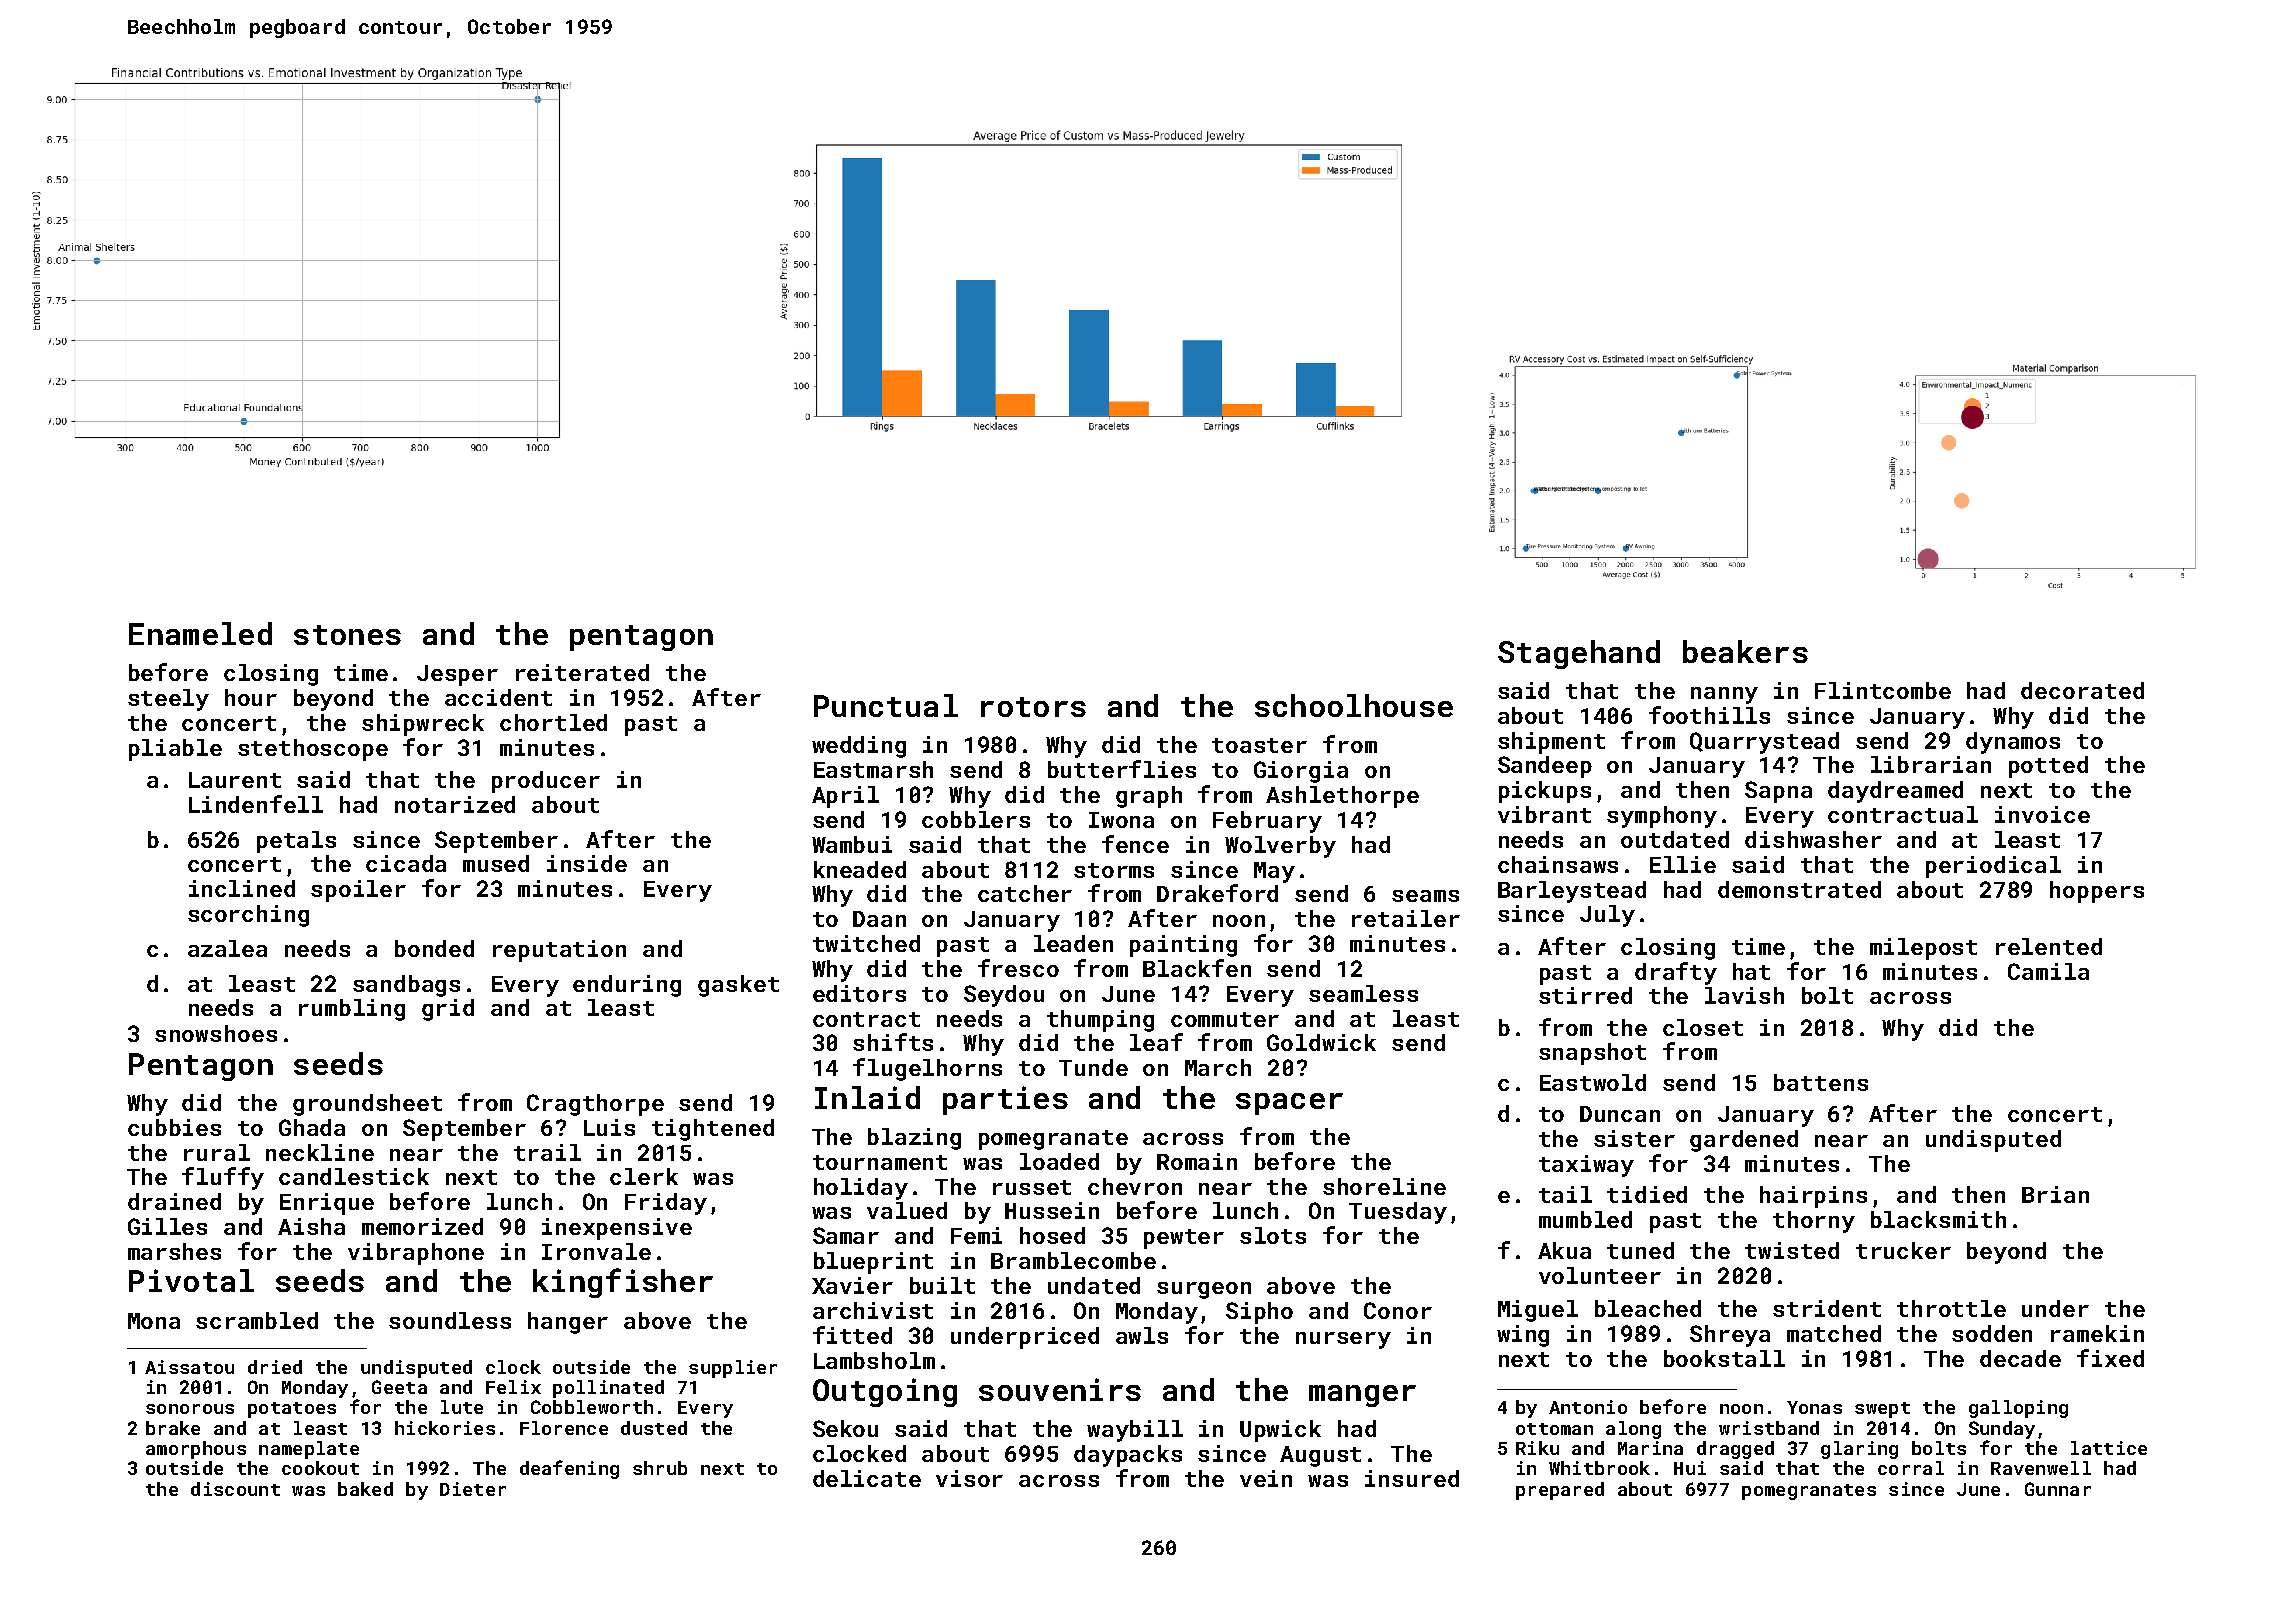 This image has height=1614, width=2282. Describe the element at coordinates (1662, 817) in the image. I see `symphony` at that location.
